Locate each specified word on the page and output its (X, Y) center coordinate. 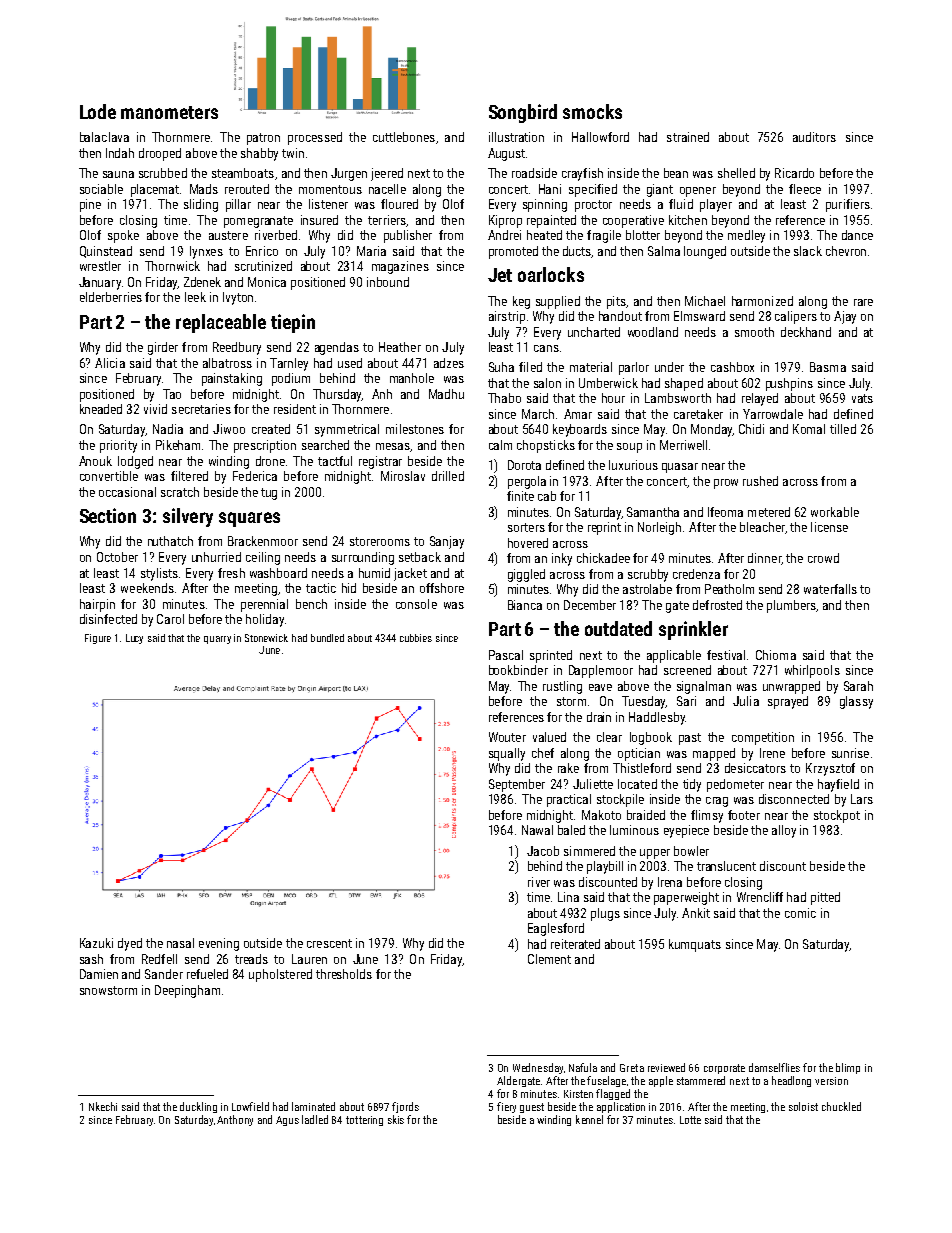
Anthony (235, 1120)
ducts (577, 252)
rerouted (247, 189)
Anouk (95, 461)
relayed (760, 399)
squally (507, 754)
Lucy (134, 639)
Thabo (504, 398)
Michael (705, 301)
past (690, 739)
